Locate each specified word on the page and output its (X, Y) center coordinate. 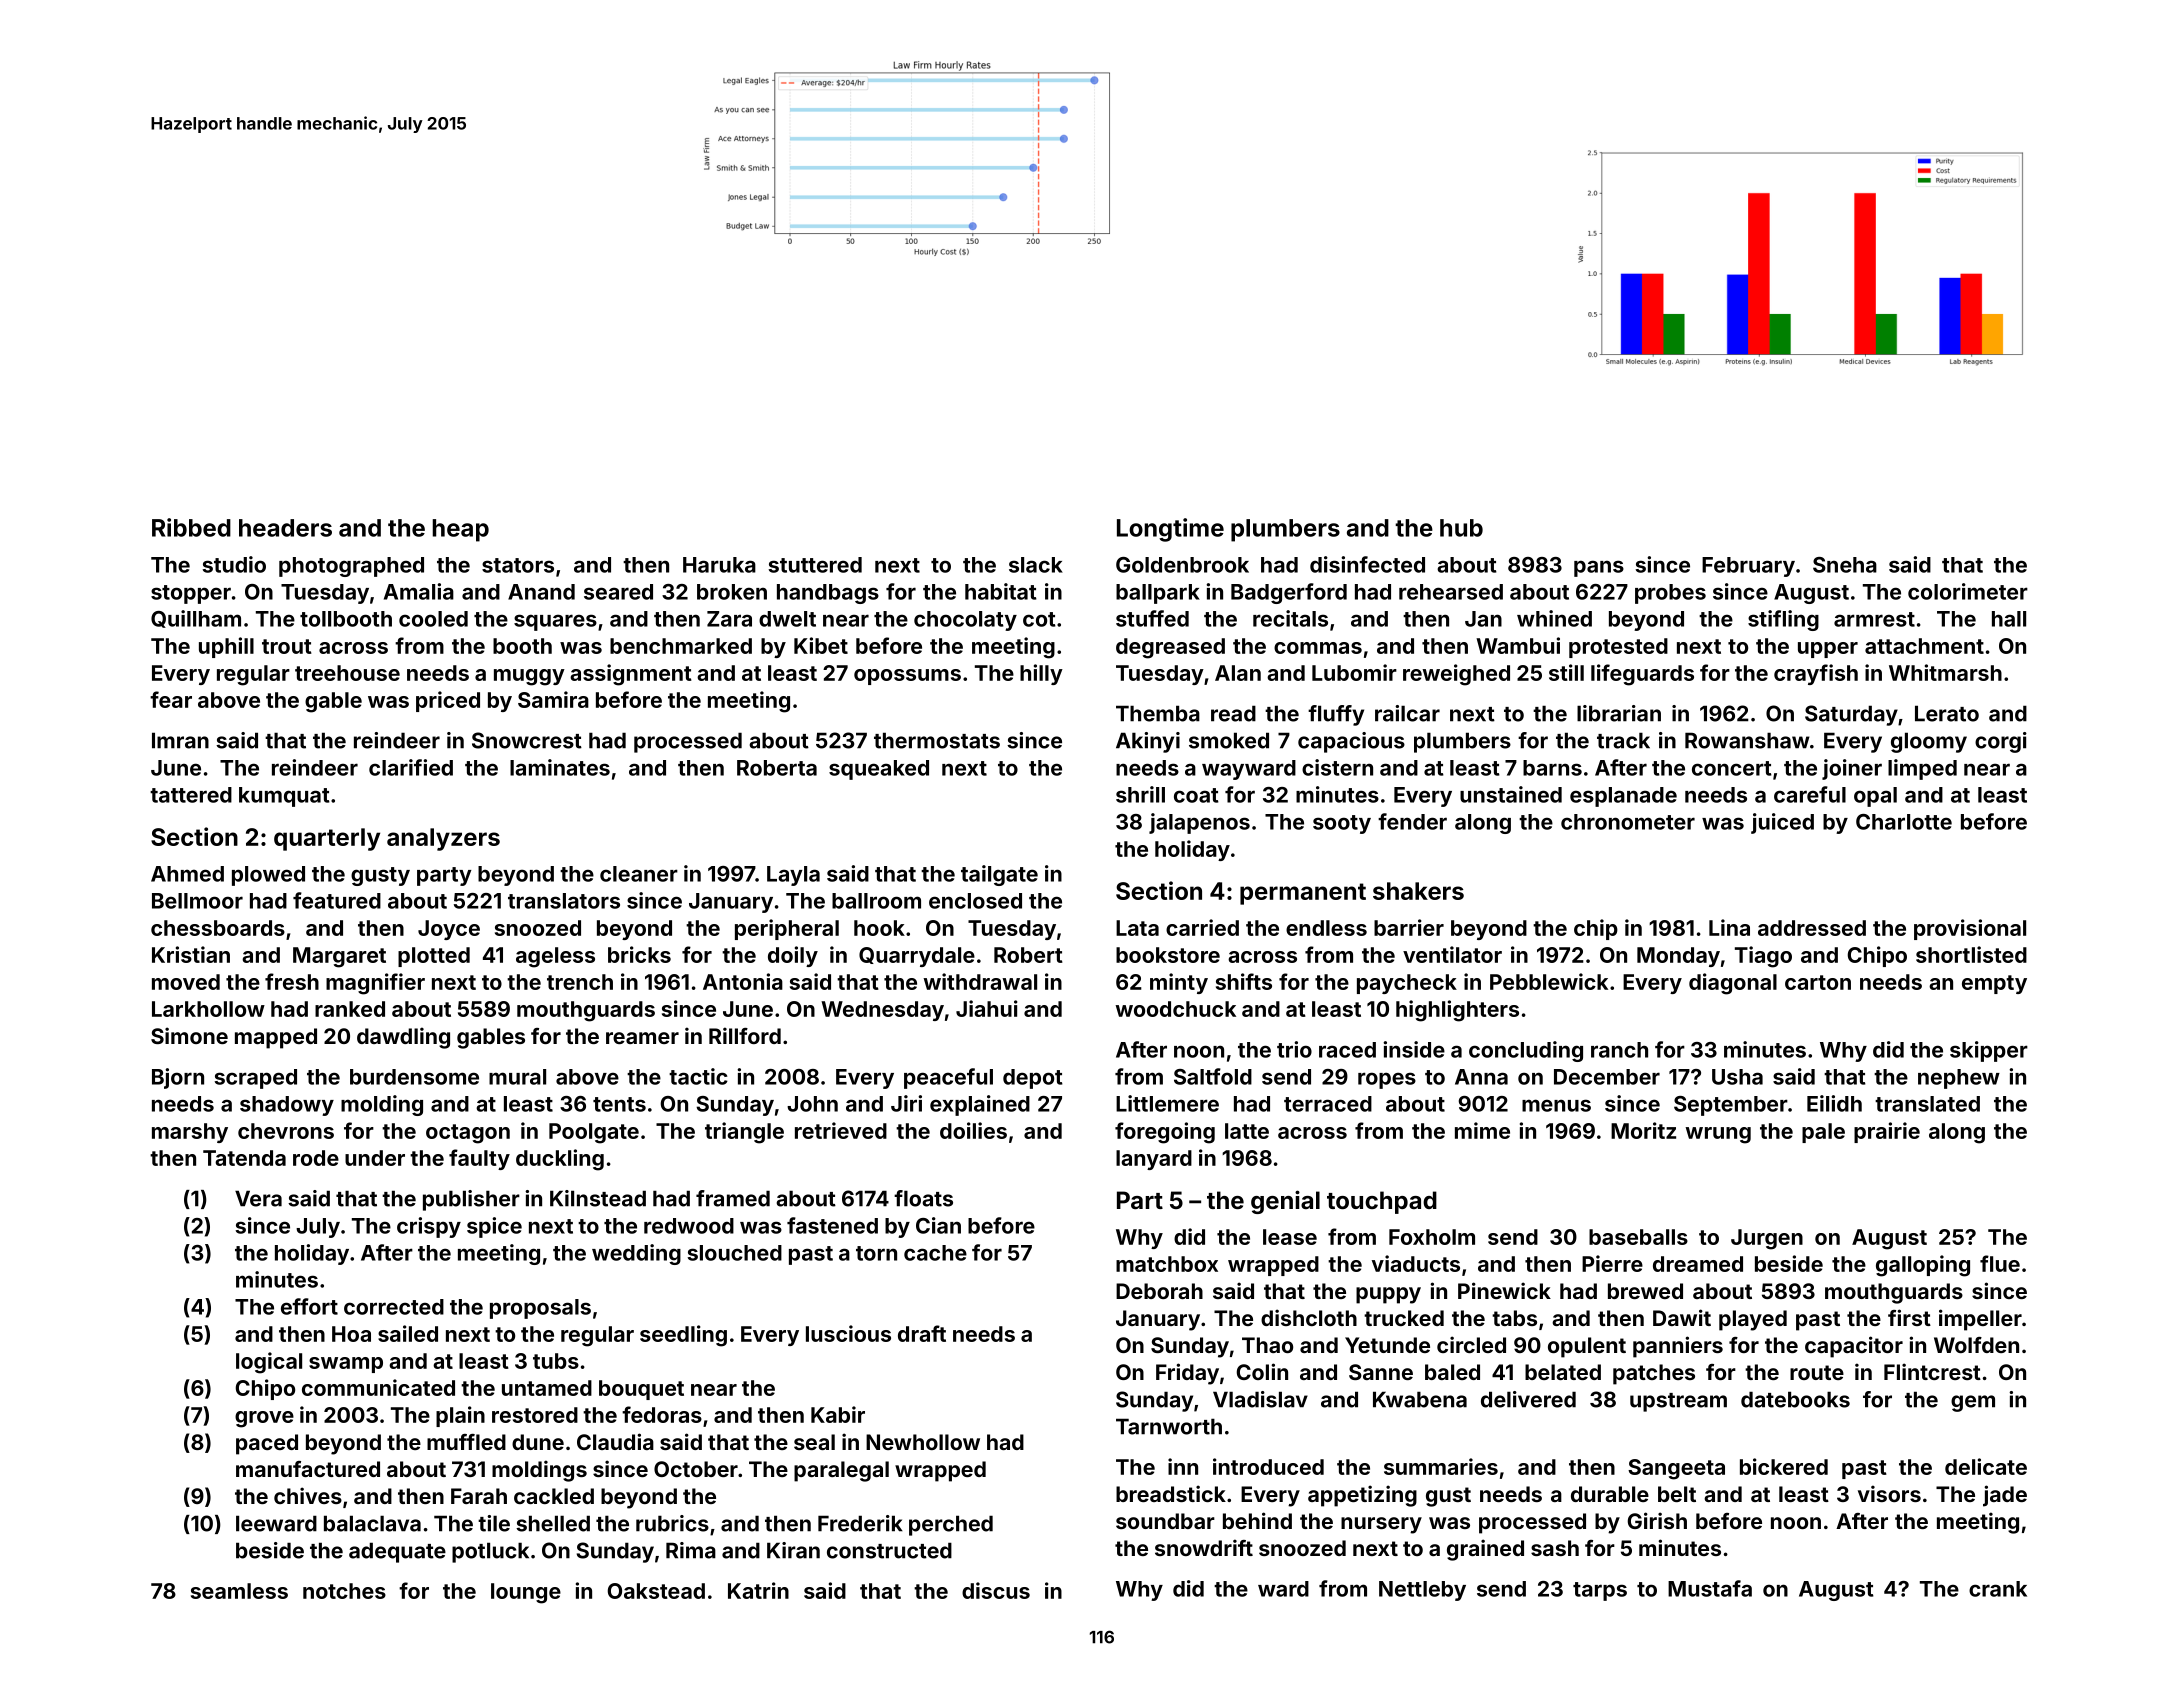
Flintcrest (1932, 1371)
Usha (1737, 1077)
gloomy (1929, 742)
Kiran (793, 1550)
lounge (526, 1593)
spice (494, 1227)
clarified (411, 767)
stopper (191, 594)
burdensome (414, 1077)
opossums (907, 677)
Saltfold (1213, 1076)
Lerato (1947, 713)
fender (1412, 821)
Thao (1267, 1345)
